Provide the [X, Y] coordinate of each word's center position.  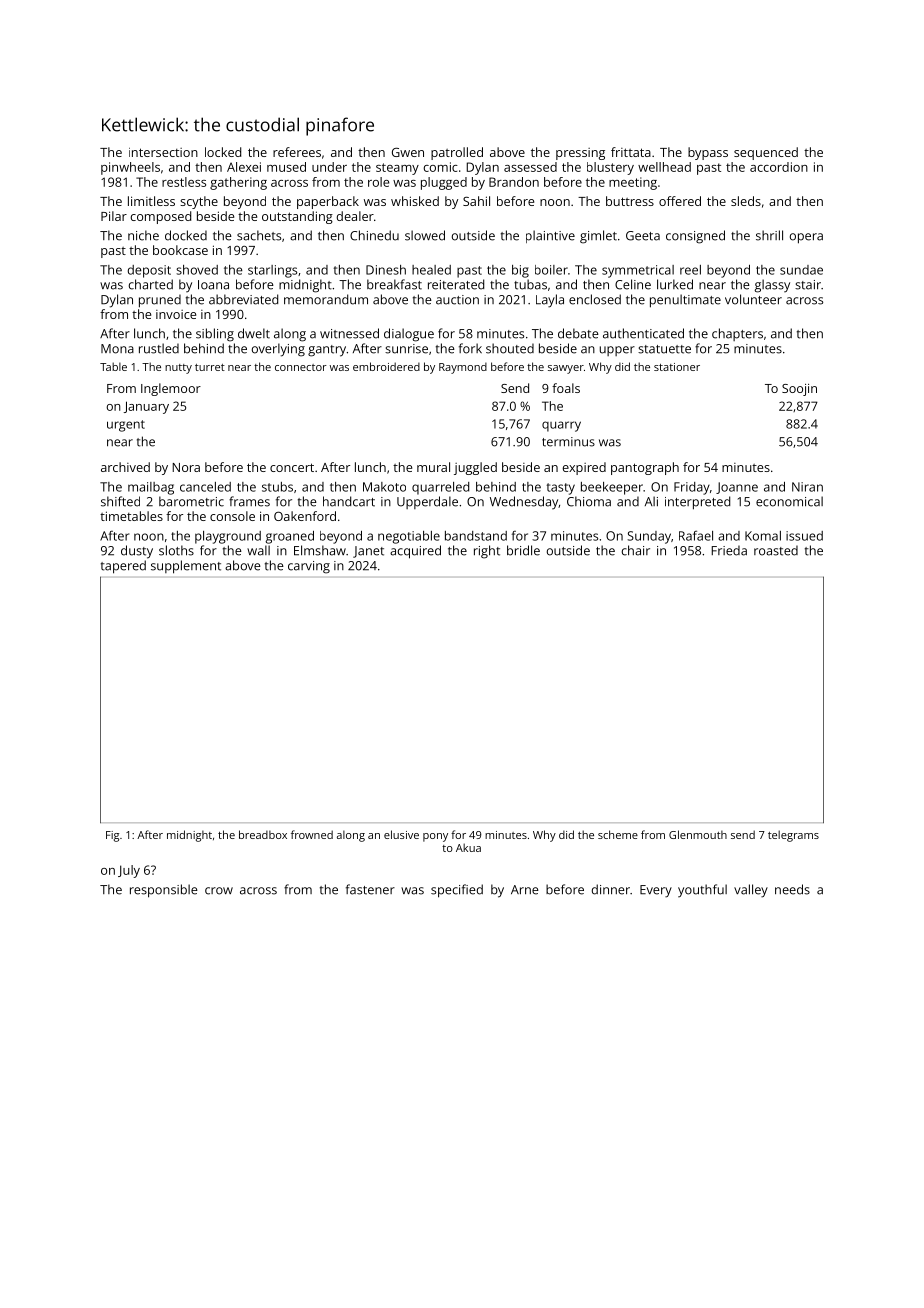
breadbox [263, 834]
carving [309, 567]
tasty [561, 489]
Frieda [729, 550]
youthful [702, 891]
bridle [523, 550]
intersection [163, 152]
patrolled [457, 153]
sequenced [766, 153]
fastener [370, 889]
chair [636, 550]
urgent [126, 426]
